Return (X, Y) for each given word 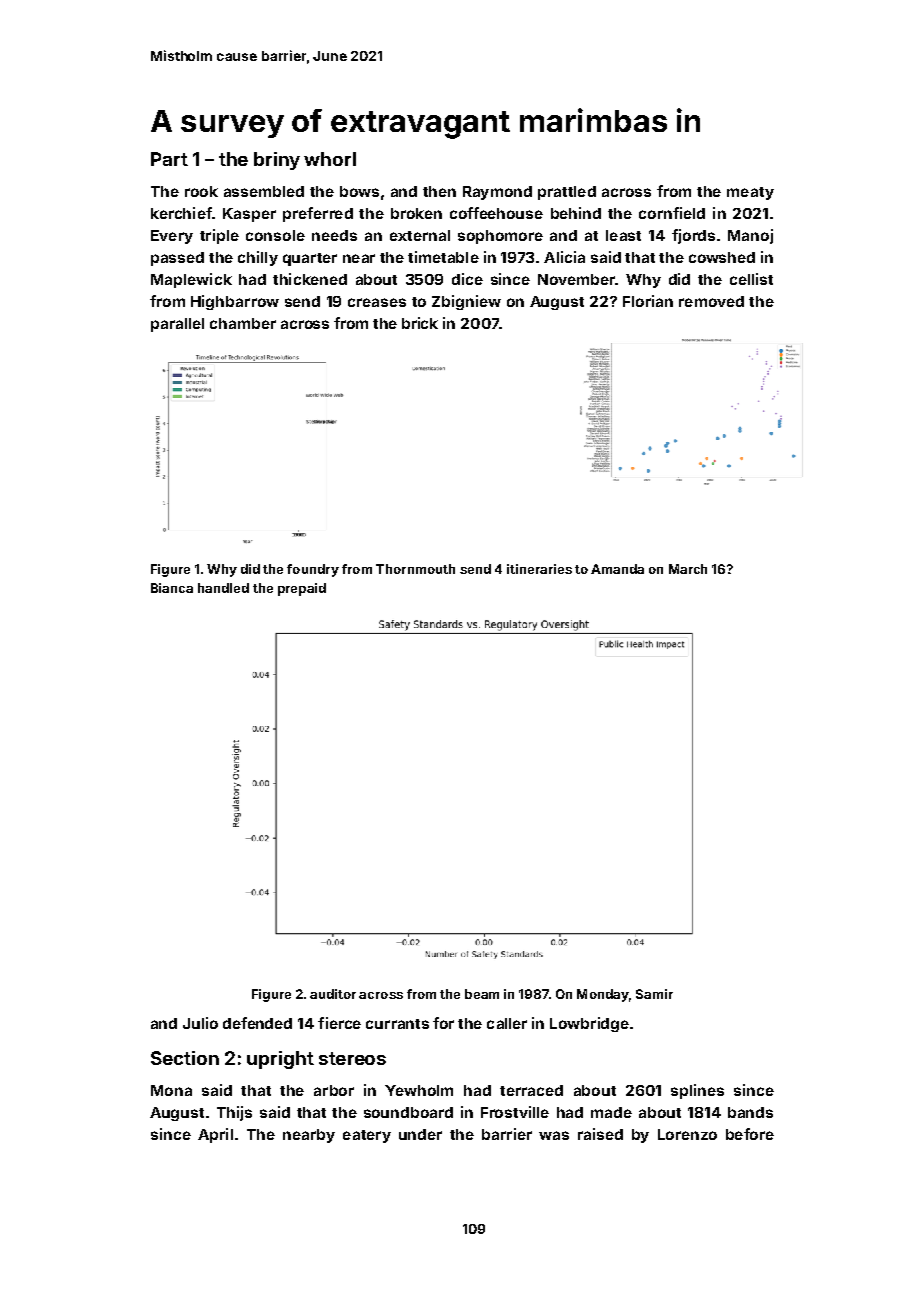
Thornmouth (415, 569)
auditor (333, 994)
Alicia (564, 257)
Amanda (617, 569)
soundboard (408, 1112)
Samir (654, 994)
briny (277, 161)
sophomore (500, 237)
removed (711, 301)
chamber (243, 323)
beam (482, 994)
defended (257, 1023)
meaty (750, 193)
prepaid (302, 589)
